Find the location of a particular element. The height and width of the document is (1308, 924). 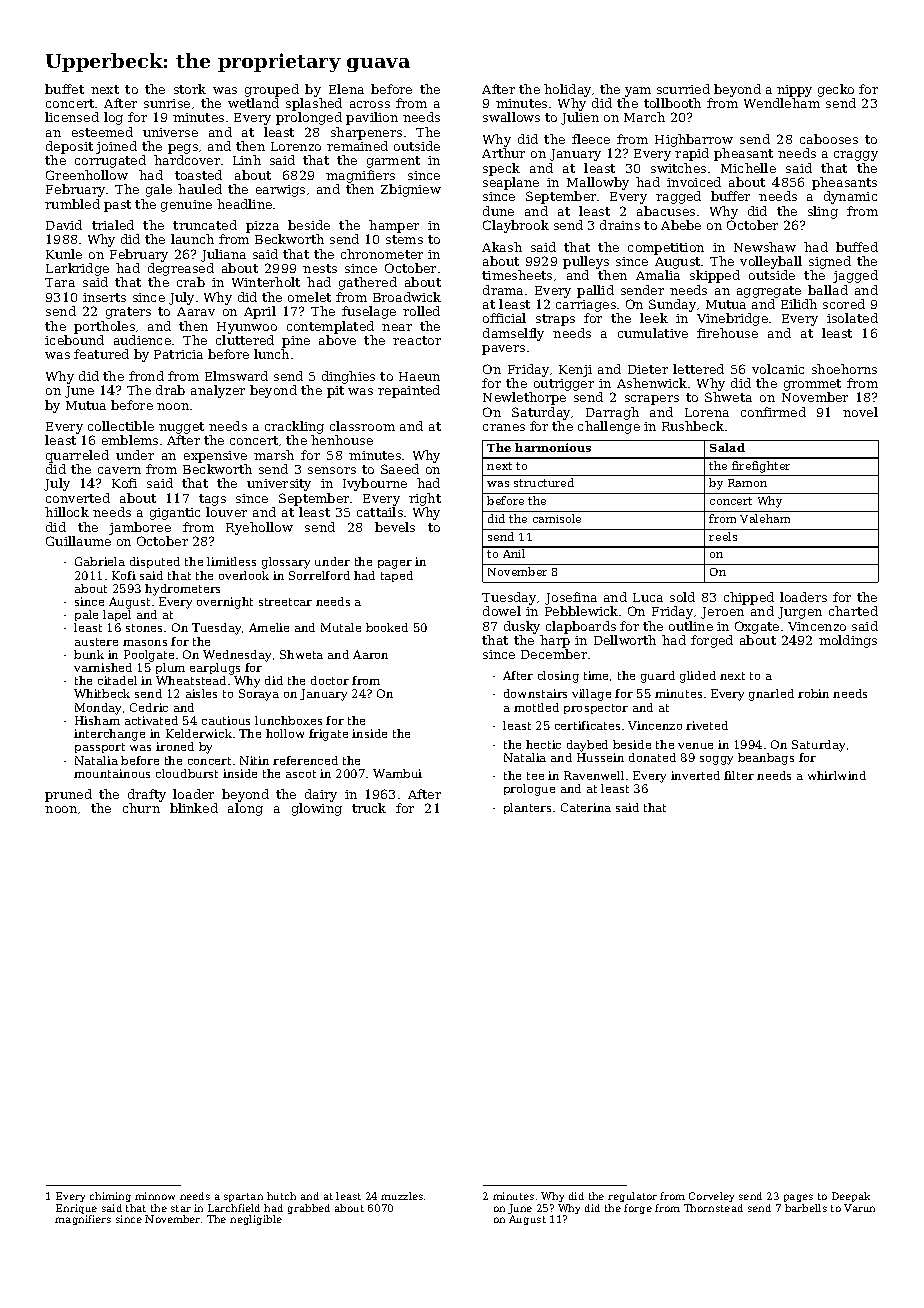

Arthur is located at coordinates (503, 153).
